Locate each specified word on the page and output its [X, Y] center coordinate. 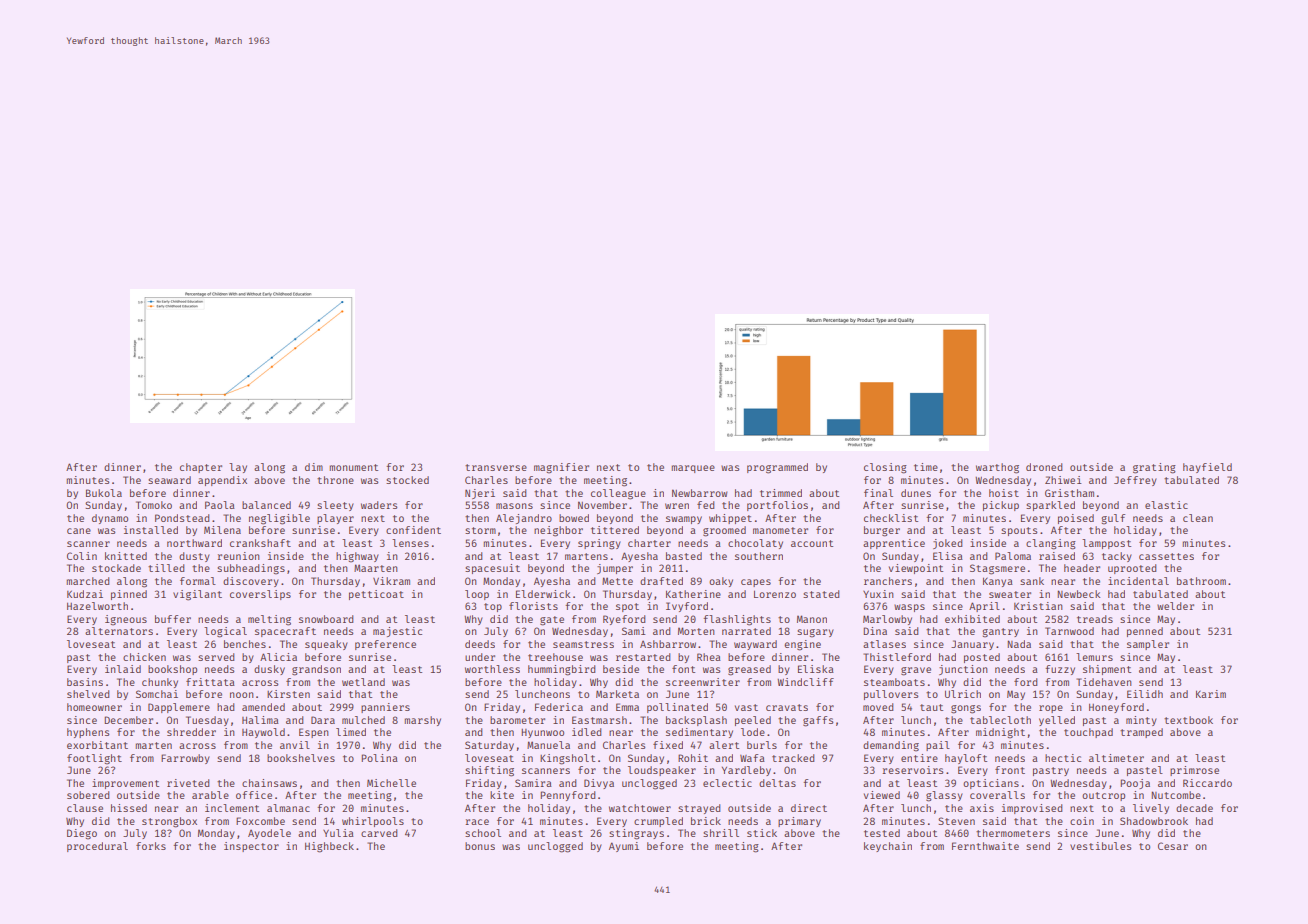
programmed [777, 468]
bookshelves [301, 758]
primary [799, 822]
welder [1175, 606]
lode [753, 732]
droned [1044, 467]
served [216, 657]
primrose [1194, 771]
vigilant [197, 595]
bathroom [1201, 581]
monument [353, 467]
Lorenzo [775, 594]
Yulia [338, 833]
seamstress [583, 644]
